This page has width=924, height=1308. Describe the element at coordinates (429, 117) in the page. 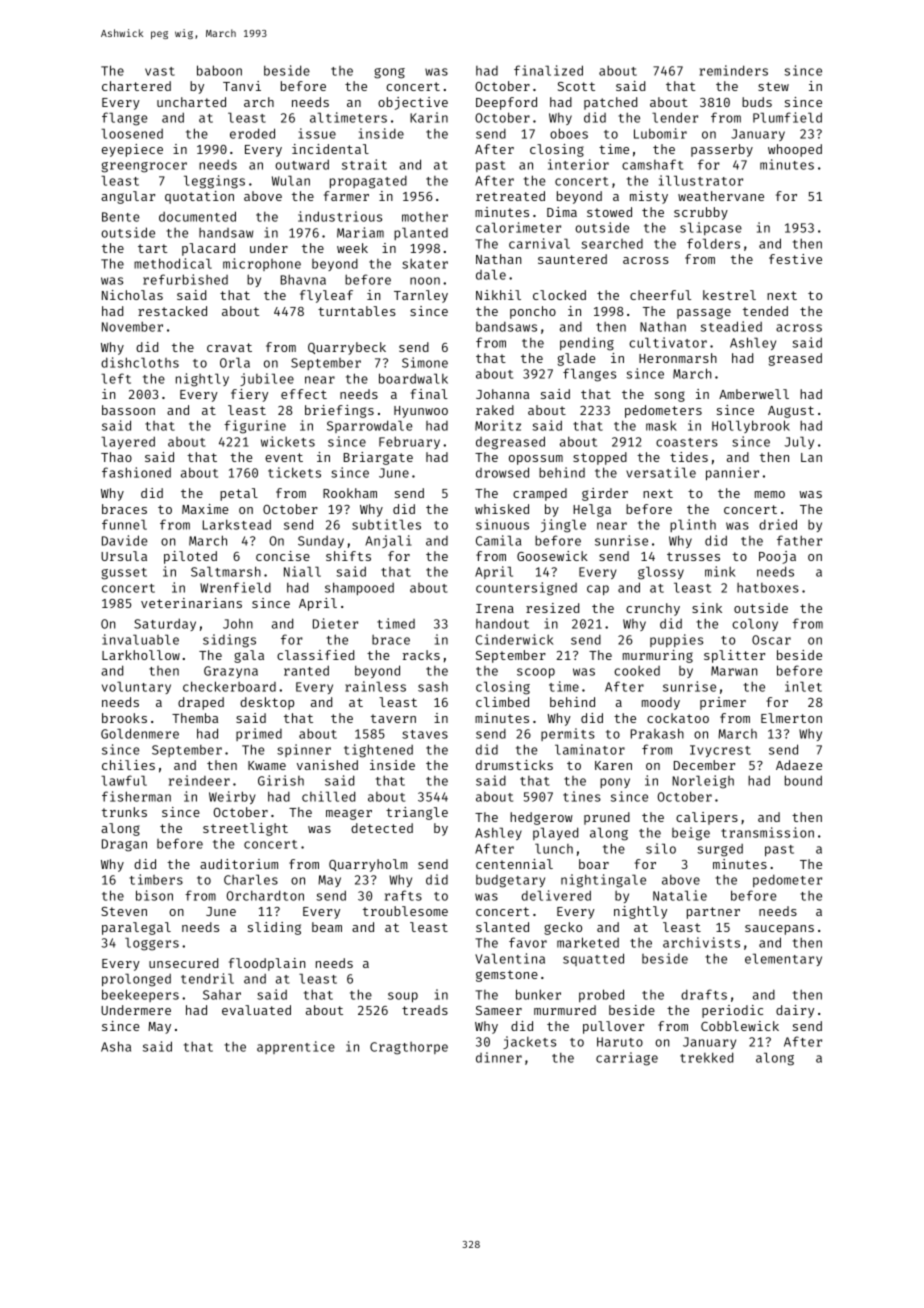

I see `Karin` at that location.
